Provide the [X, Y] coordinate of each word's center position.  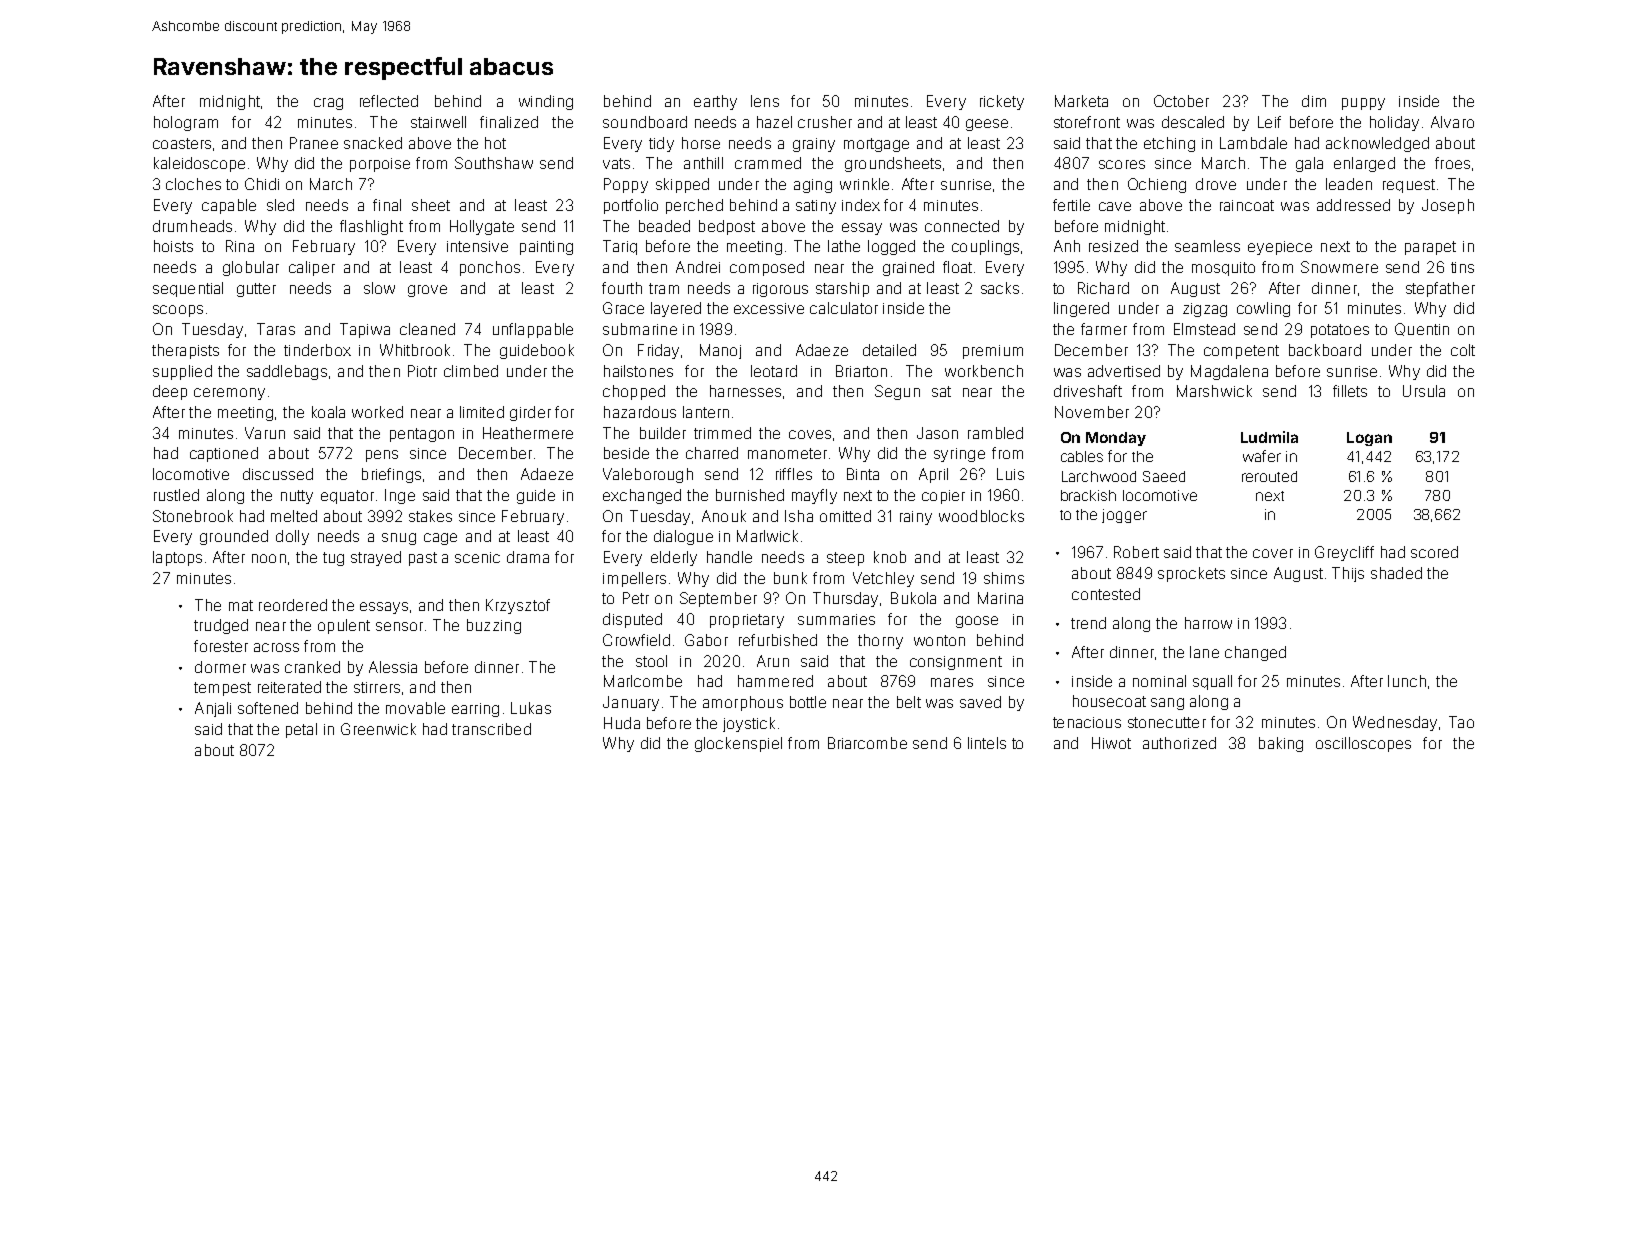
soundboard [645, 122]
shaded [1396, 573]
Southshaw [494, 163]
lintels [987, 743]
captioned [224, 454]
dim [1314, 101]
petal [301, 730]
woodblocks [981, 516]
